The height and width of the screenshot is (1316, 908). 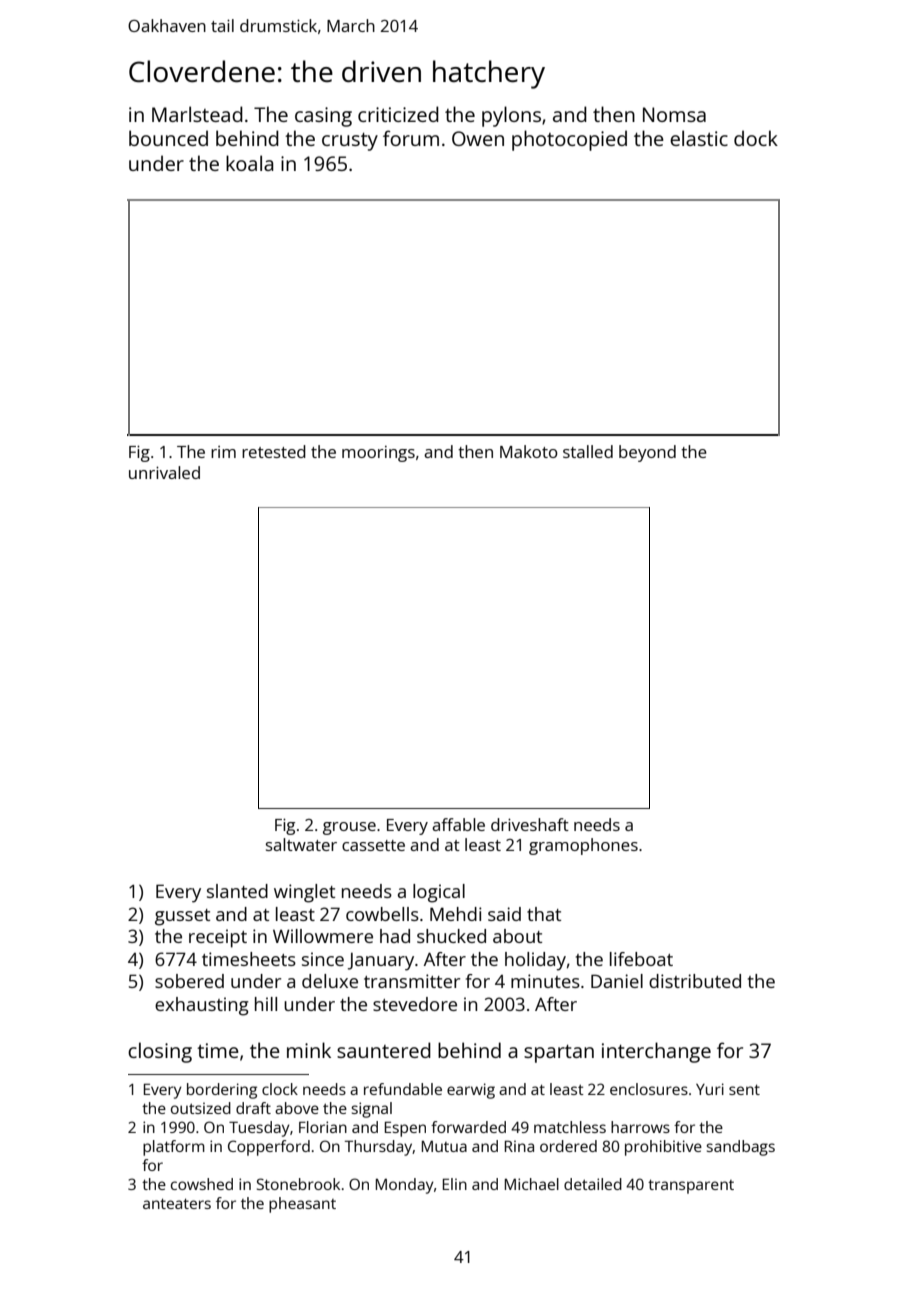 I want to click on beyond, so click(x=647, y=453).
